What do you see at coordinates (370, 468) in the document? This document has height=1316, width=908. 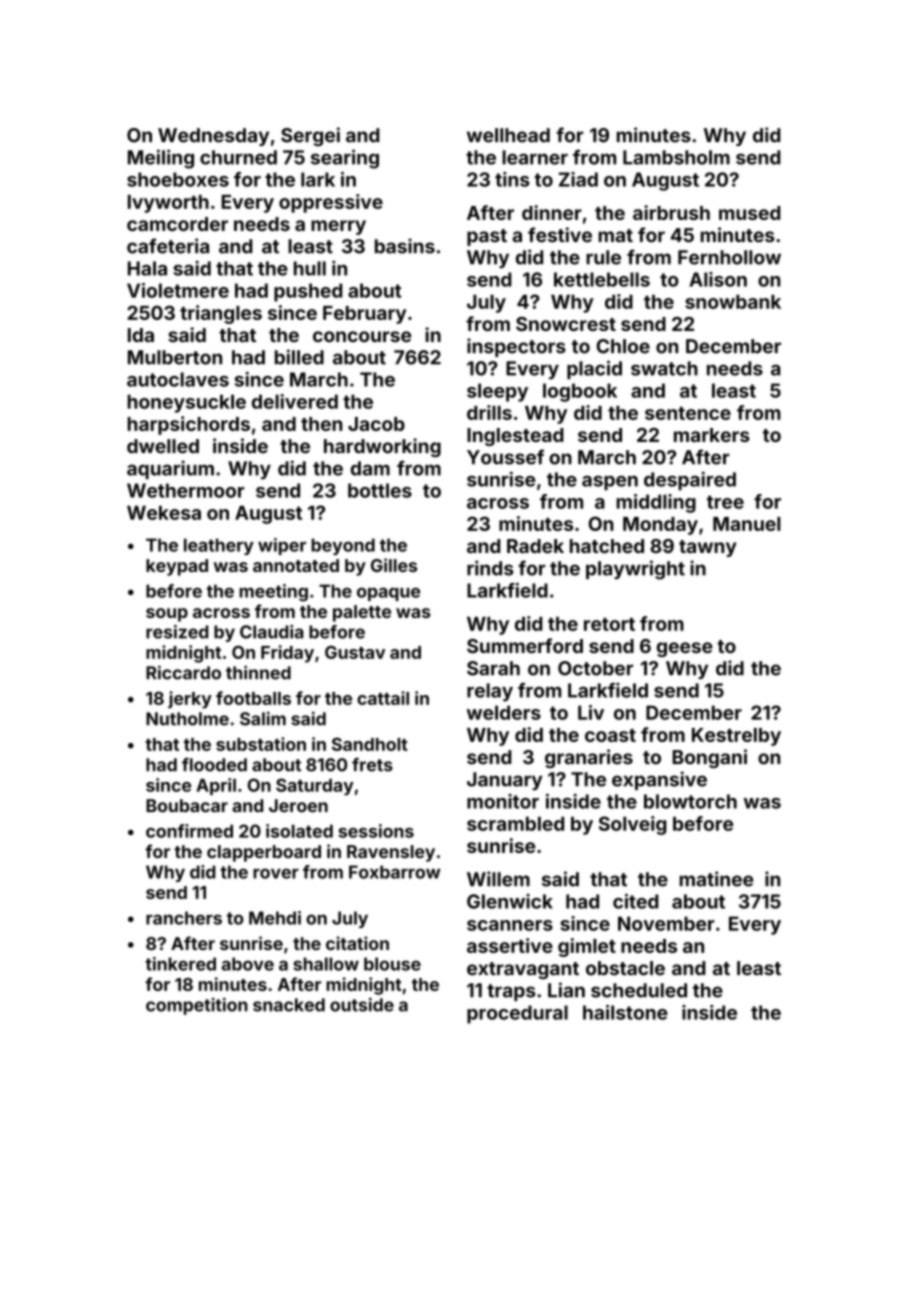 I see `dam` at bounding box center [370, 468].
